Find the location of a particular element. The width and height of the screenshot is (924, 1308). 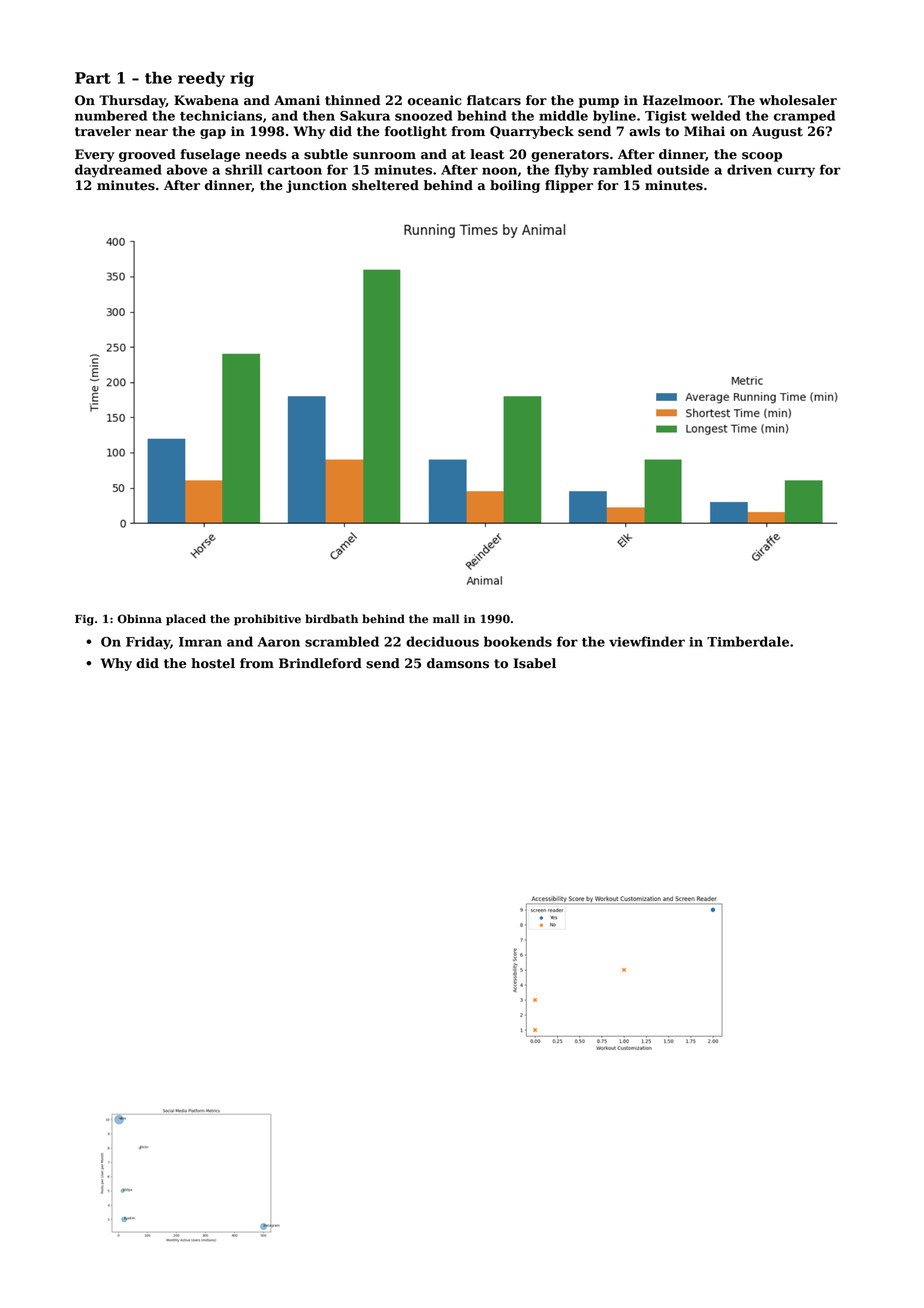

bookends is located at coordinates (518, 641).
